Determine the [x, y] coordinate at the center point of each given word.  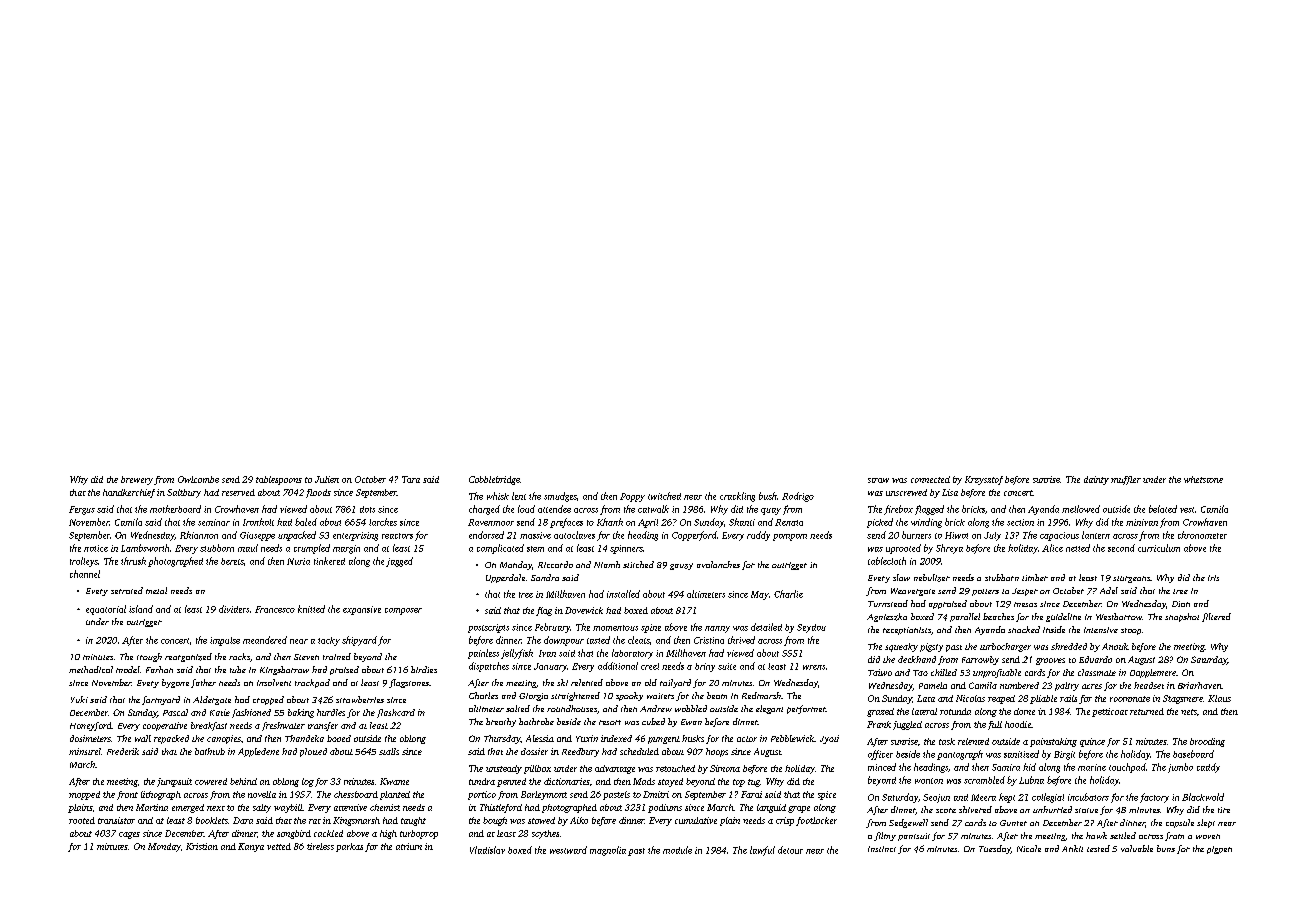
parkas [349, 847]
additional [618, 666]
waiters [660, 696]
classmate [1097, 672]
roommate [1130, 699]
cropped [268, 700]
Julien [327, 479]
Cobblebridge [494, 480]
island [141, 609]
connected [930, 479]
